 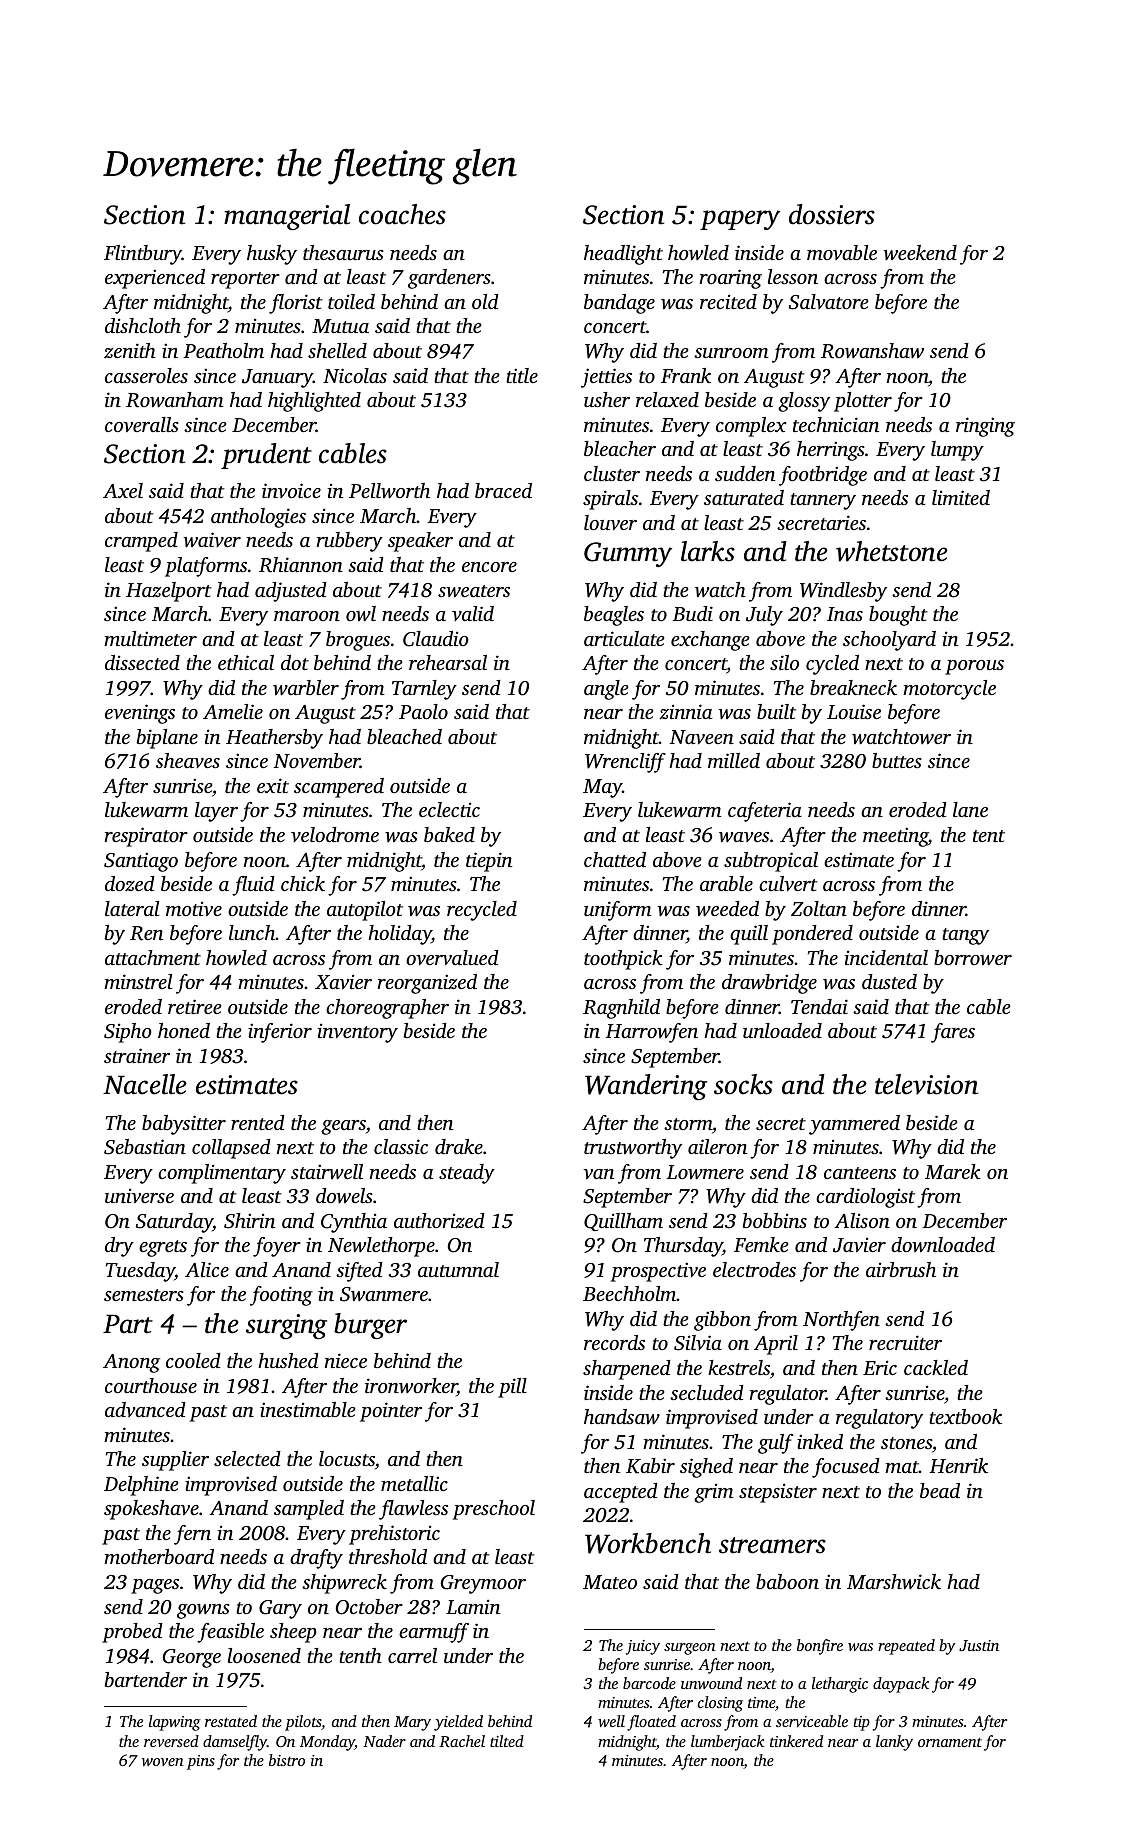 I want to click on papery, so click(x=740, y=220).
